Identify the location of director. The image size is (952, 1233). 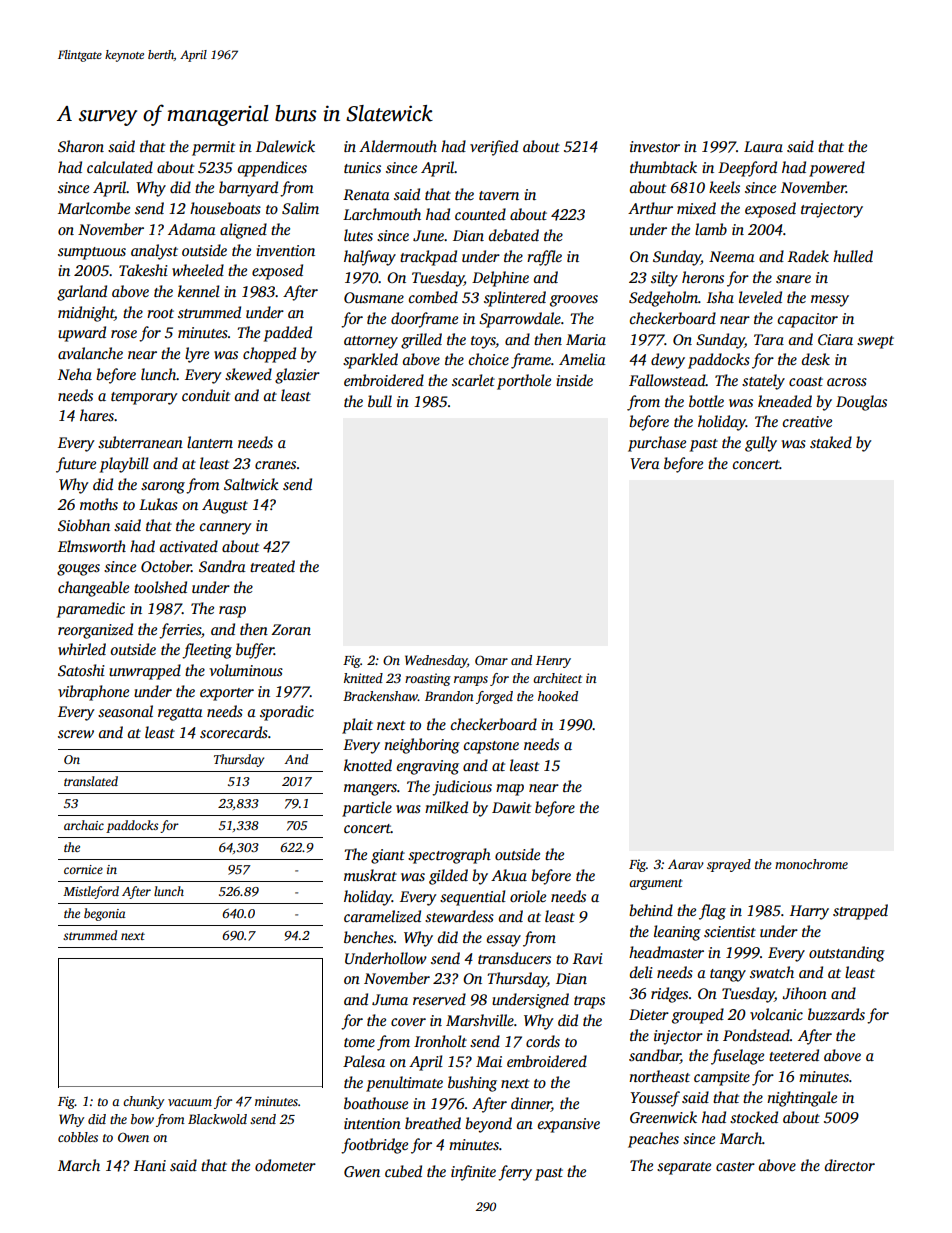
(850, 1165).
